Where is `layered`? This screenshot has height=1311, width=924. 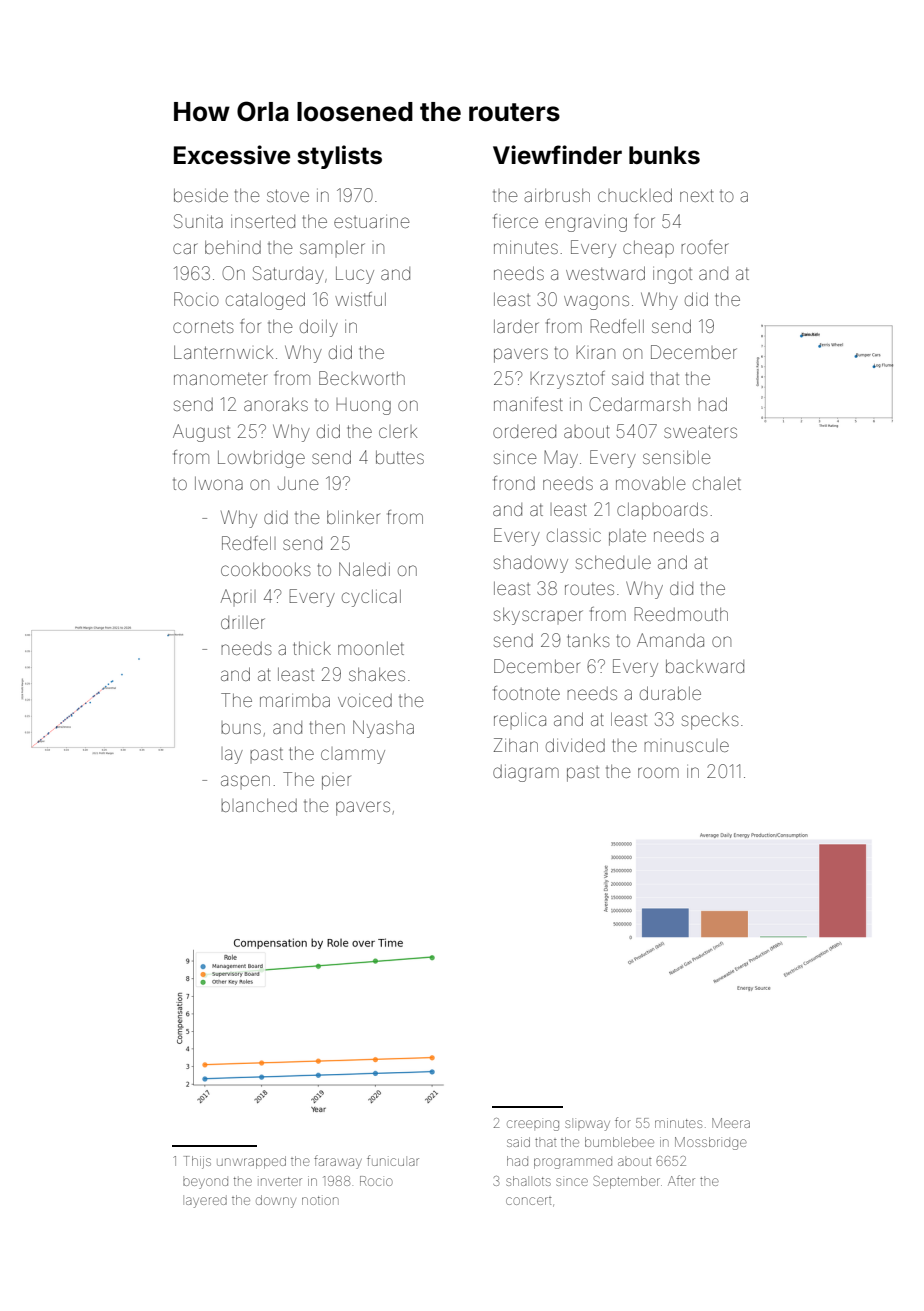
layered is located at coordinates (206, 1202).
